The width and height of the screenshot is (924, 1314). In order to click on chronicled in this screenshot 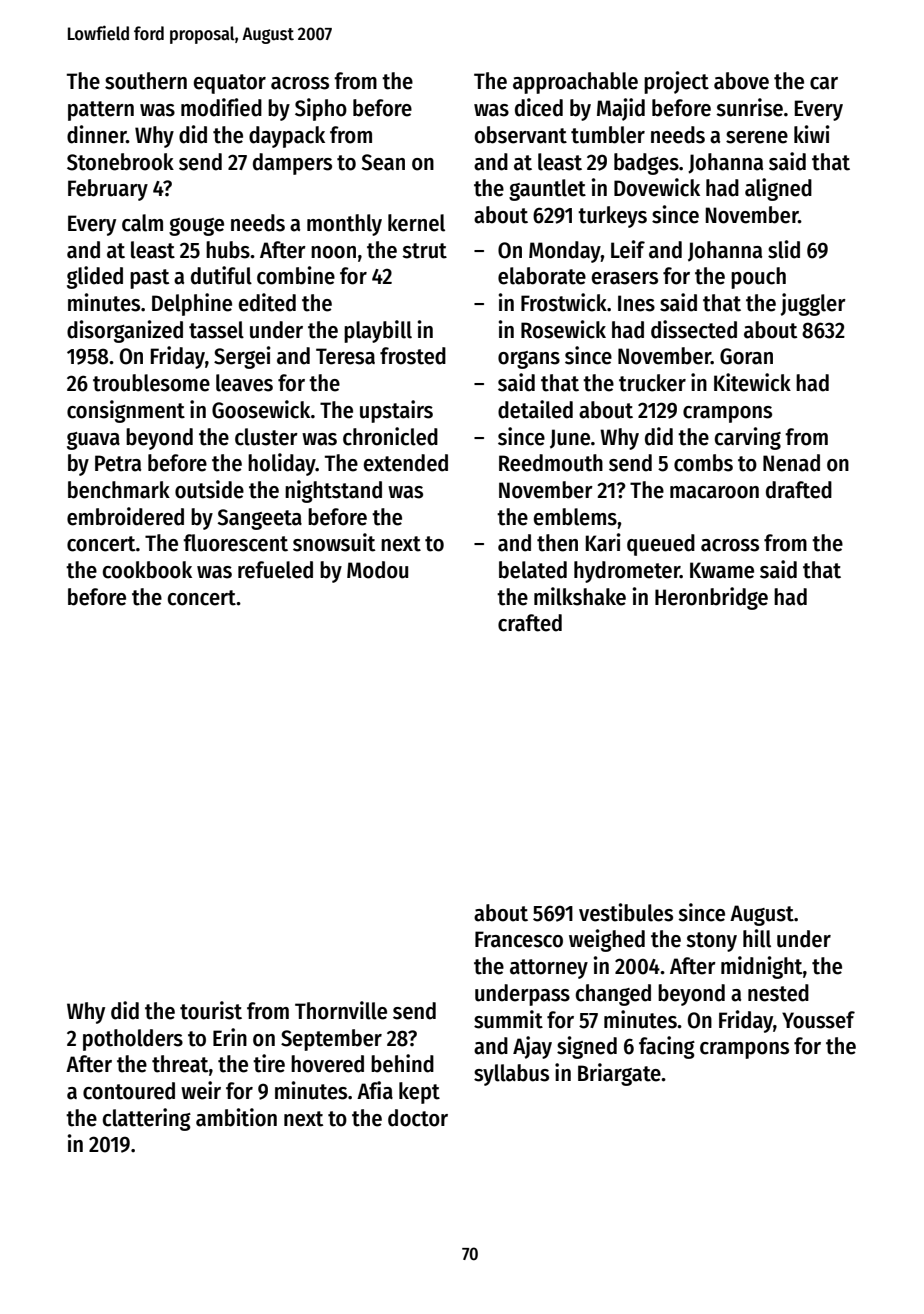, I will do `click(390, 436)`.
